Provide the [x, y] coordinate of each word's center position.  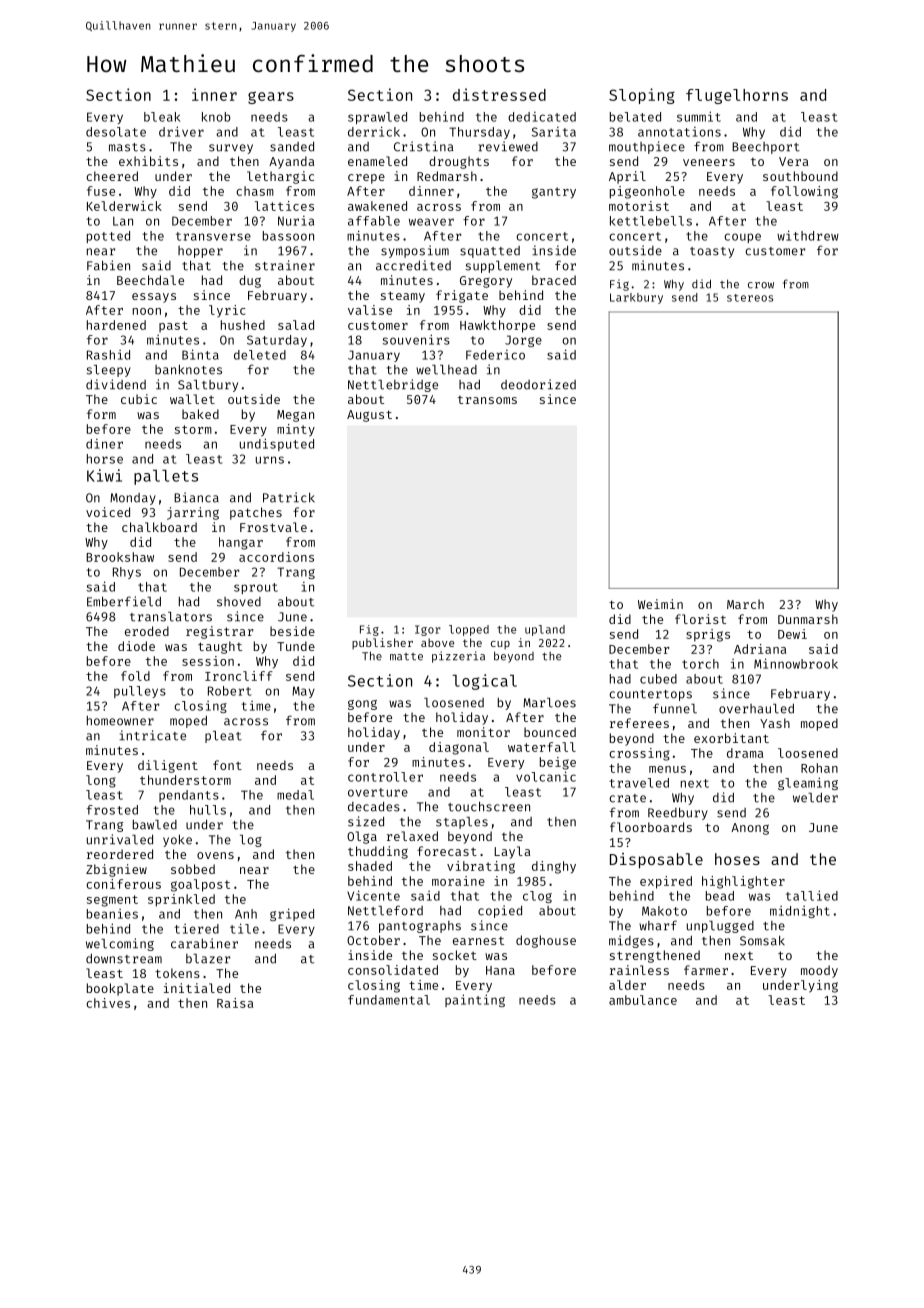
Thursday [479, 133]
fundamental [389, 1000]
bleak [162, 117]
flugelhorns [737, 96]
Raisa [235, 1003]
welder [815, 798]
